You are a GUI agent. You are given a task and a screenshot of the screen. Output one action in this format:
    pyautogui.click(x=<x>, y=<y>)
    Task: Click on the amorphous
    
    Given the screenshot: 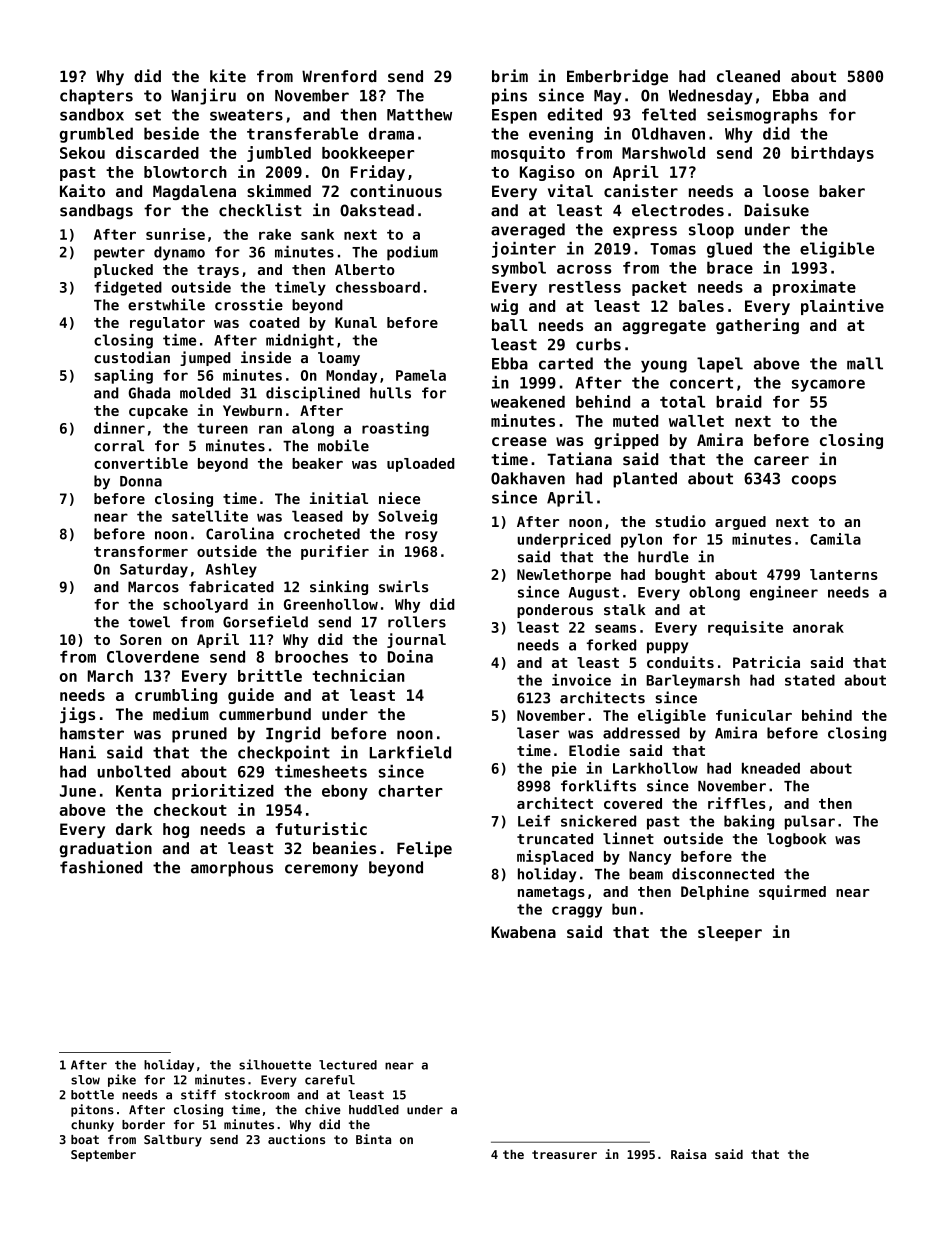 What is the action you would take?
    pyautogui.click(x=232, y=869)
